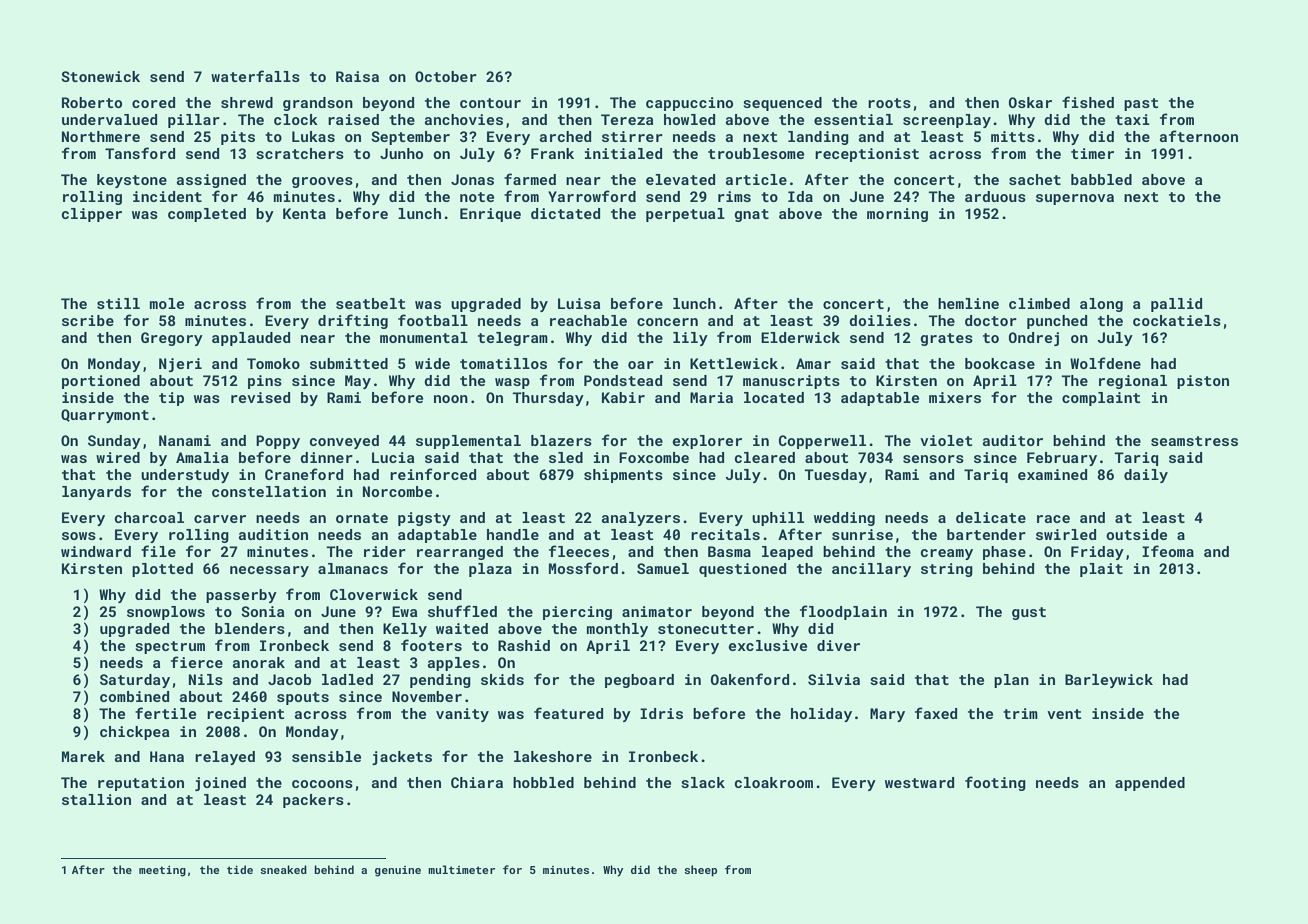  Describe the element at coordinates (165, 713) in the image. I see `fertile` at that location.
